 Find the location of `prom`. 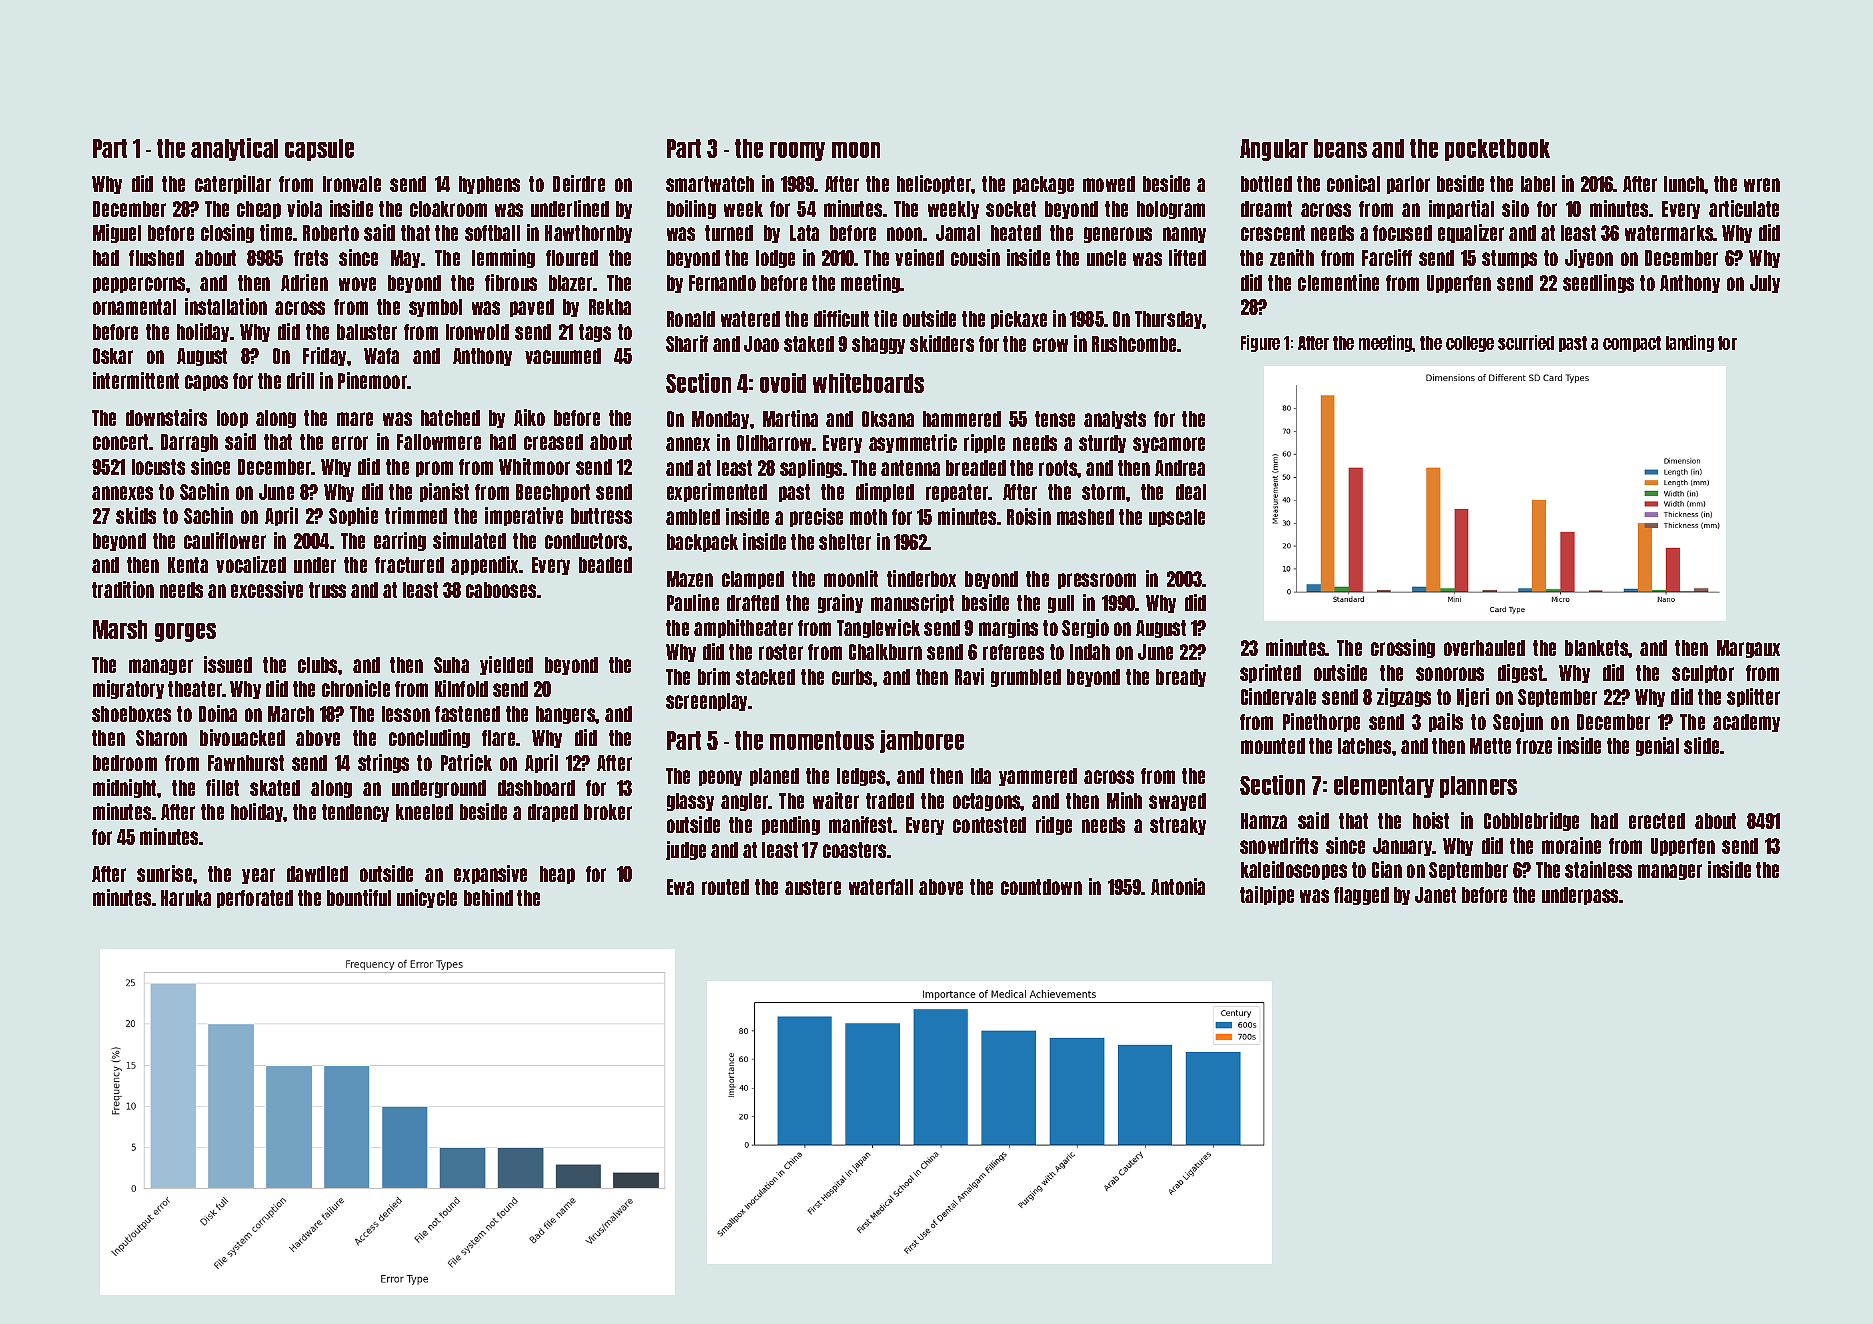

prom is located at coordinates (434, 469).
